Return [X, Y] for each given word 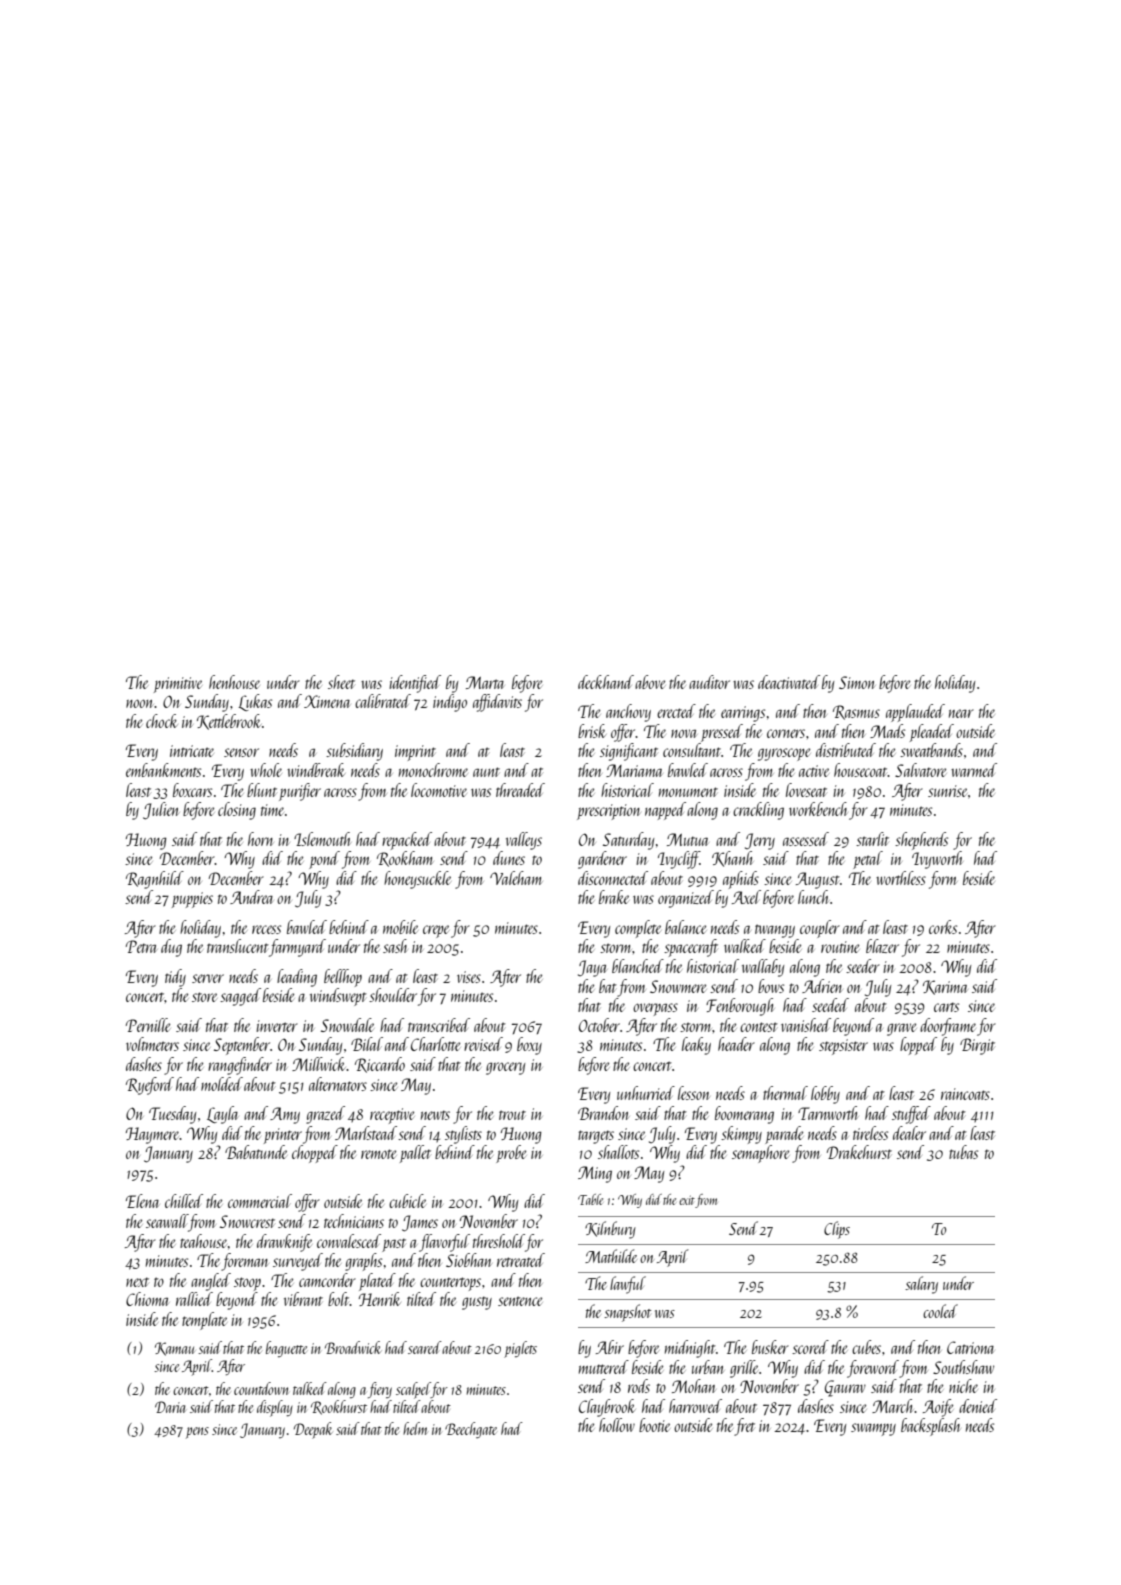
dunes [509, 858]
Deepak [313, 1430]
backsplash [930, 1427]
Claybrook [607, 1408]
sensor [241, 752]
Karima [945, 987]
